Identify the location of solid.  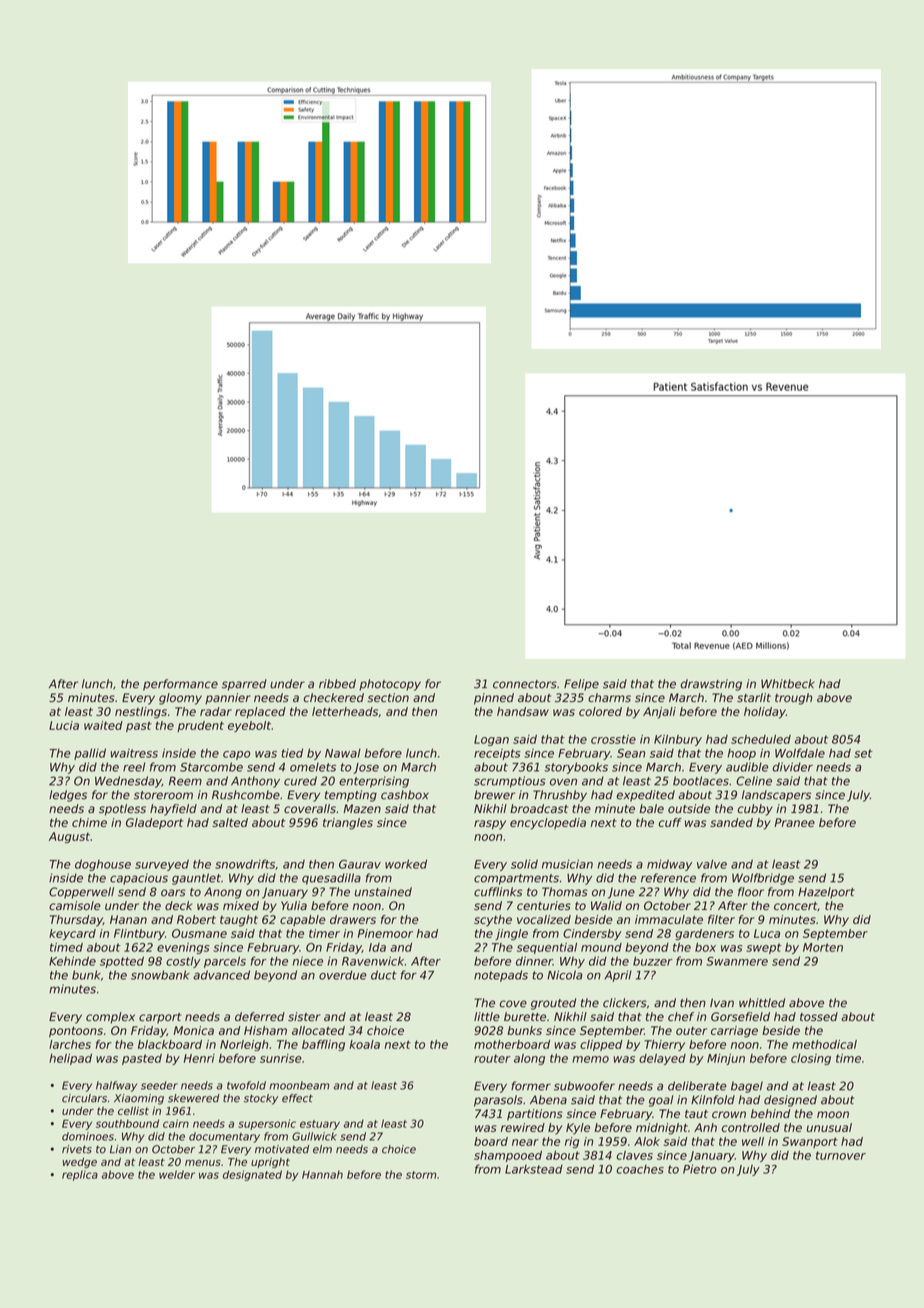
(524, 864).
